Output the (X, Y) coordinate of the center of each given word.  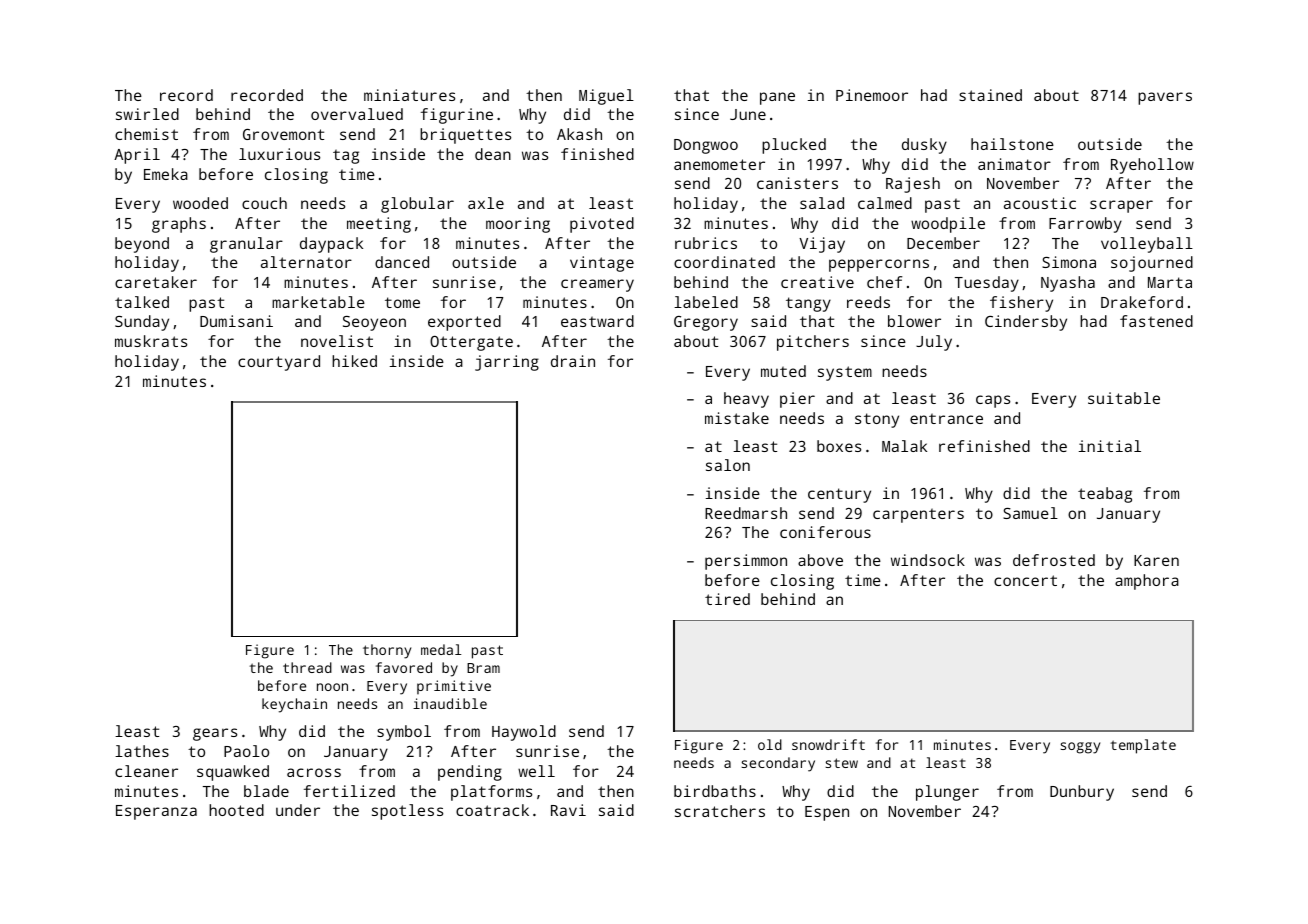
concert (1025, 580)
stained (990, 95)
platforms (491, 793)
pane (777, 98)
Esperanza (156, 812)
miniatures (409, 95)
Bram (483, 668)
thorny (387, 651)
